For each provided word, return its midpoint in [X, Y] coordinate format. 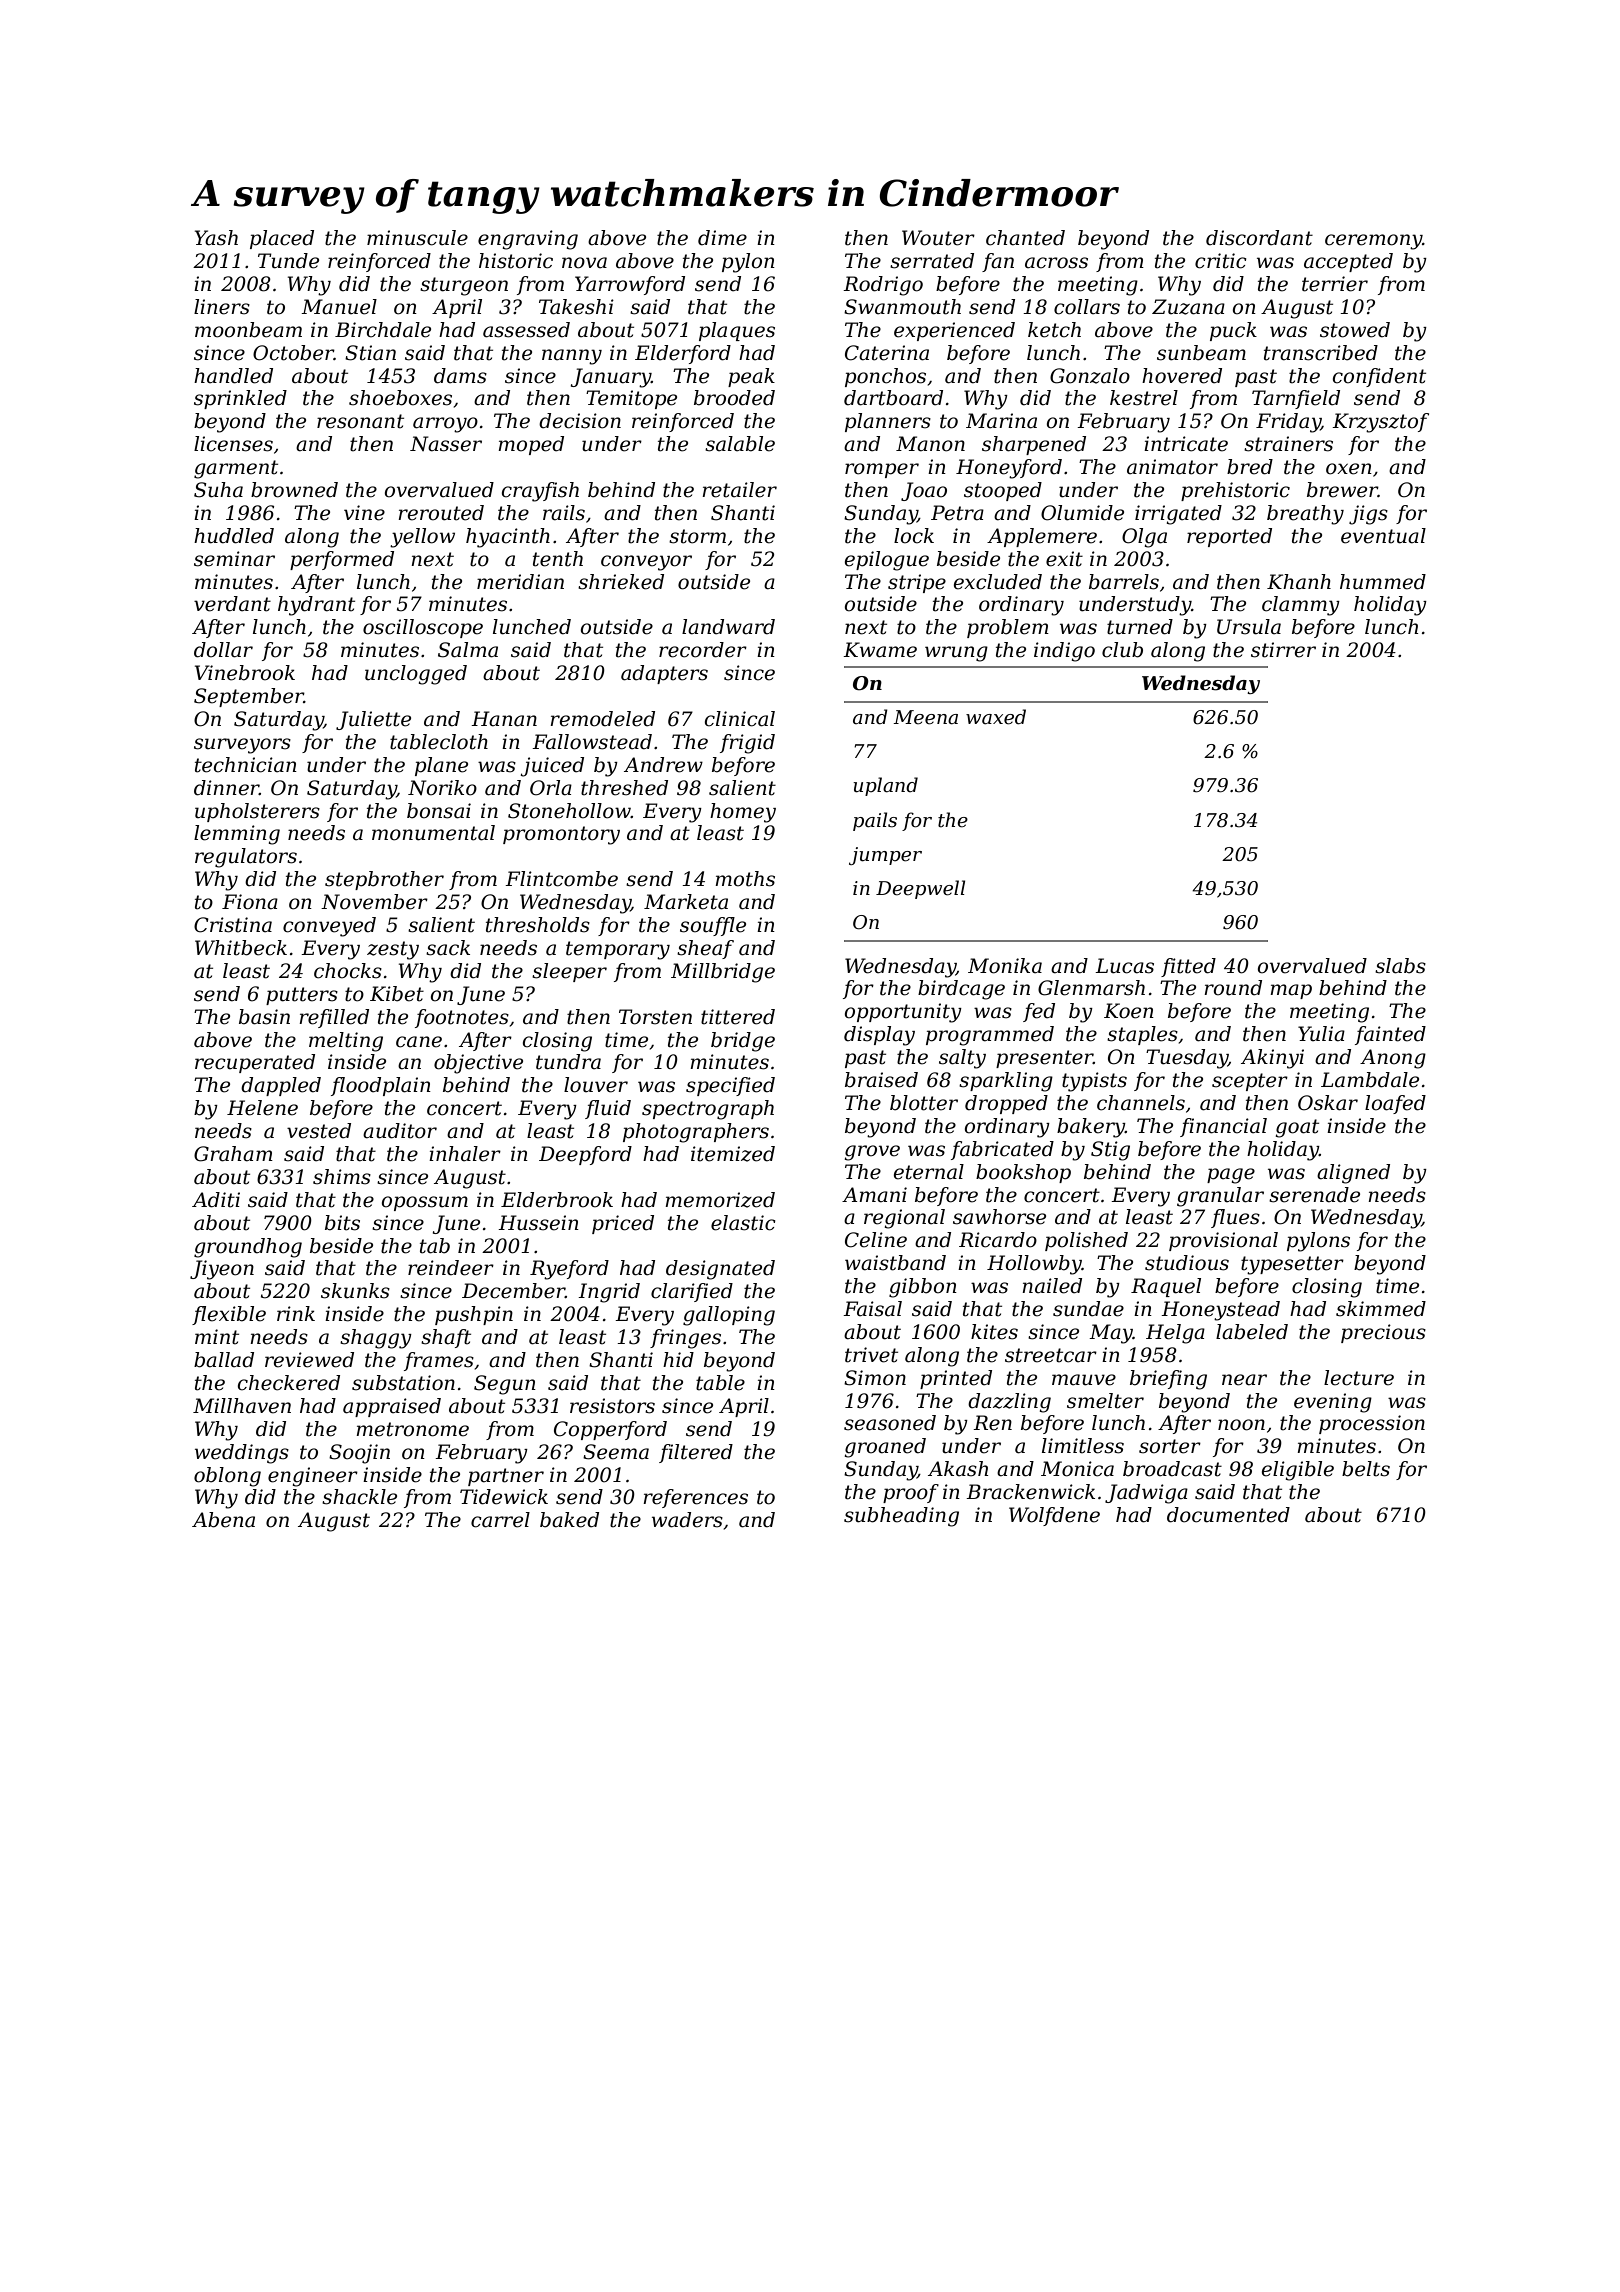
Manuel [339, 307]
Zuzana [1188, 307]
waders [687, 1520]
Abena [223, 1520]
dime [722, 238]
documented [1228, 1515]
